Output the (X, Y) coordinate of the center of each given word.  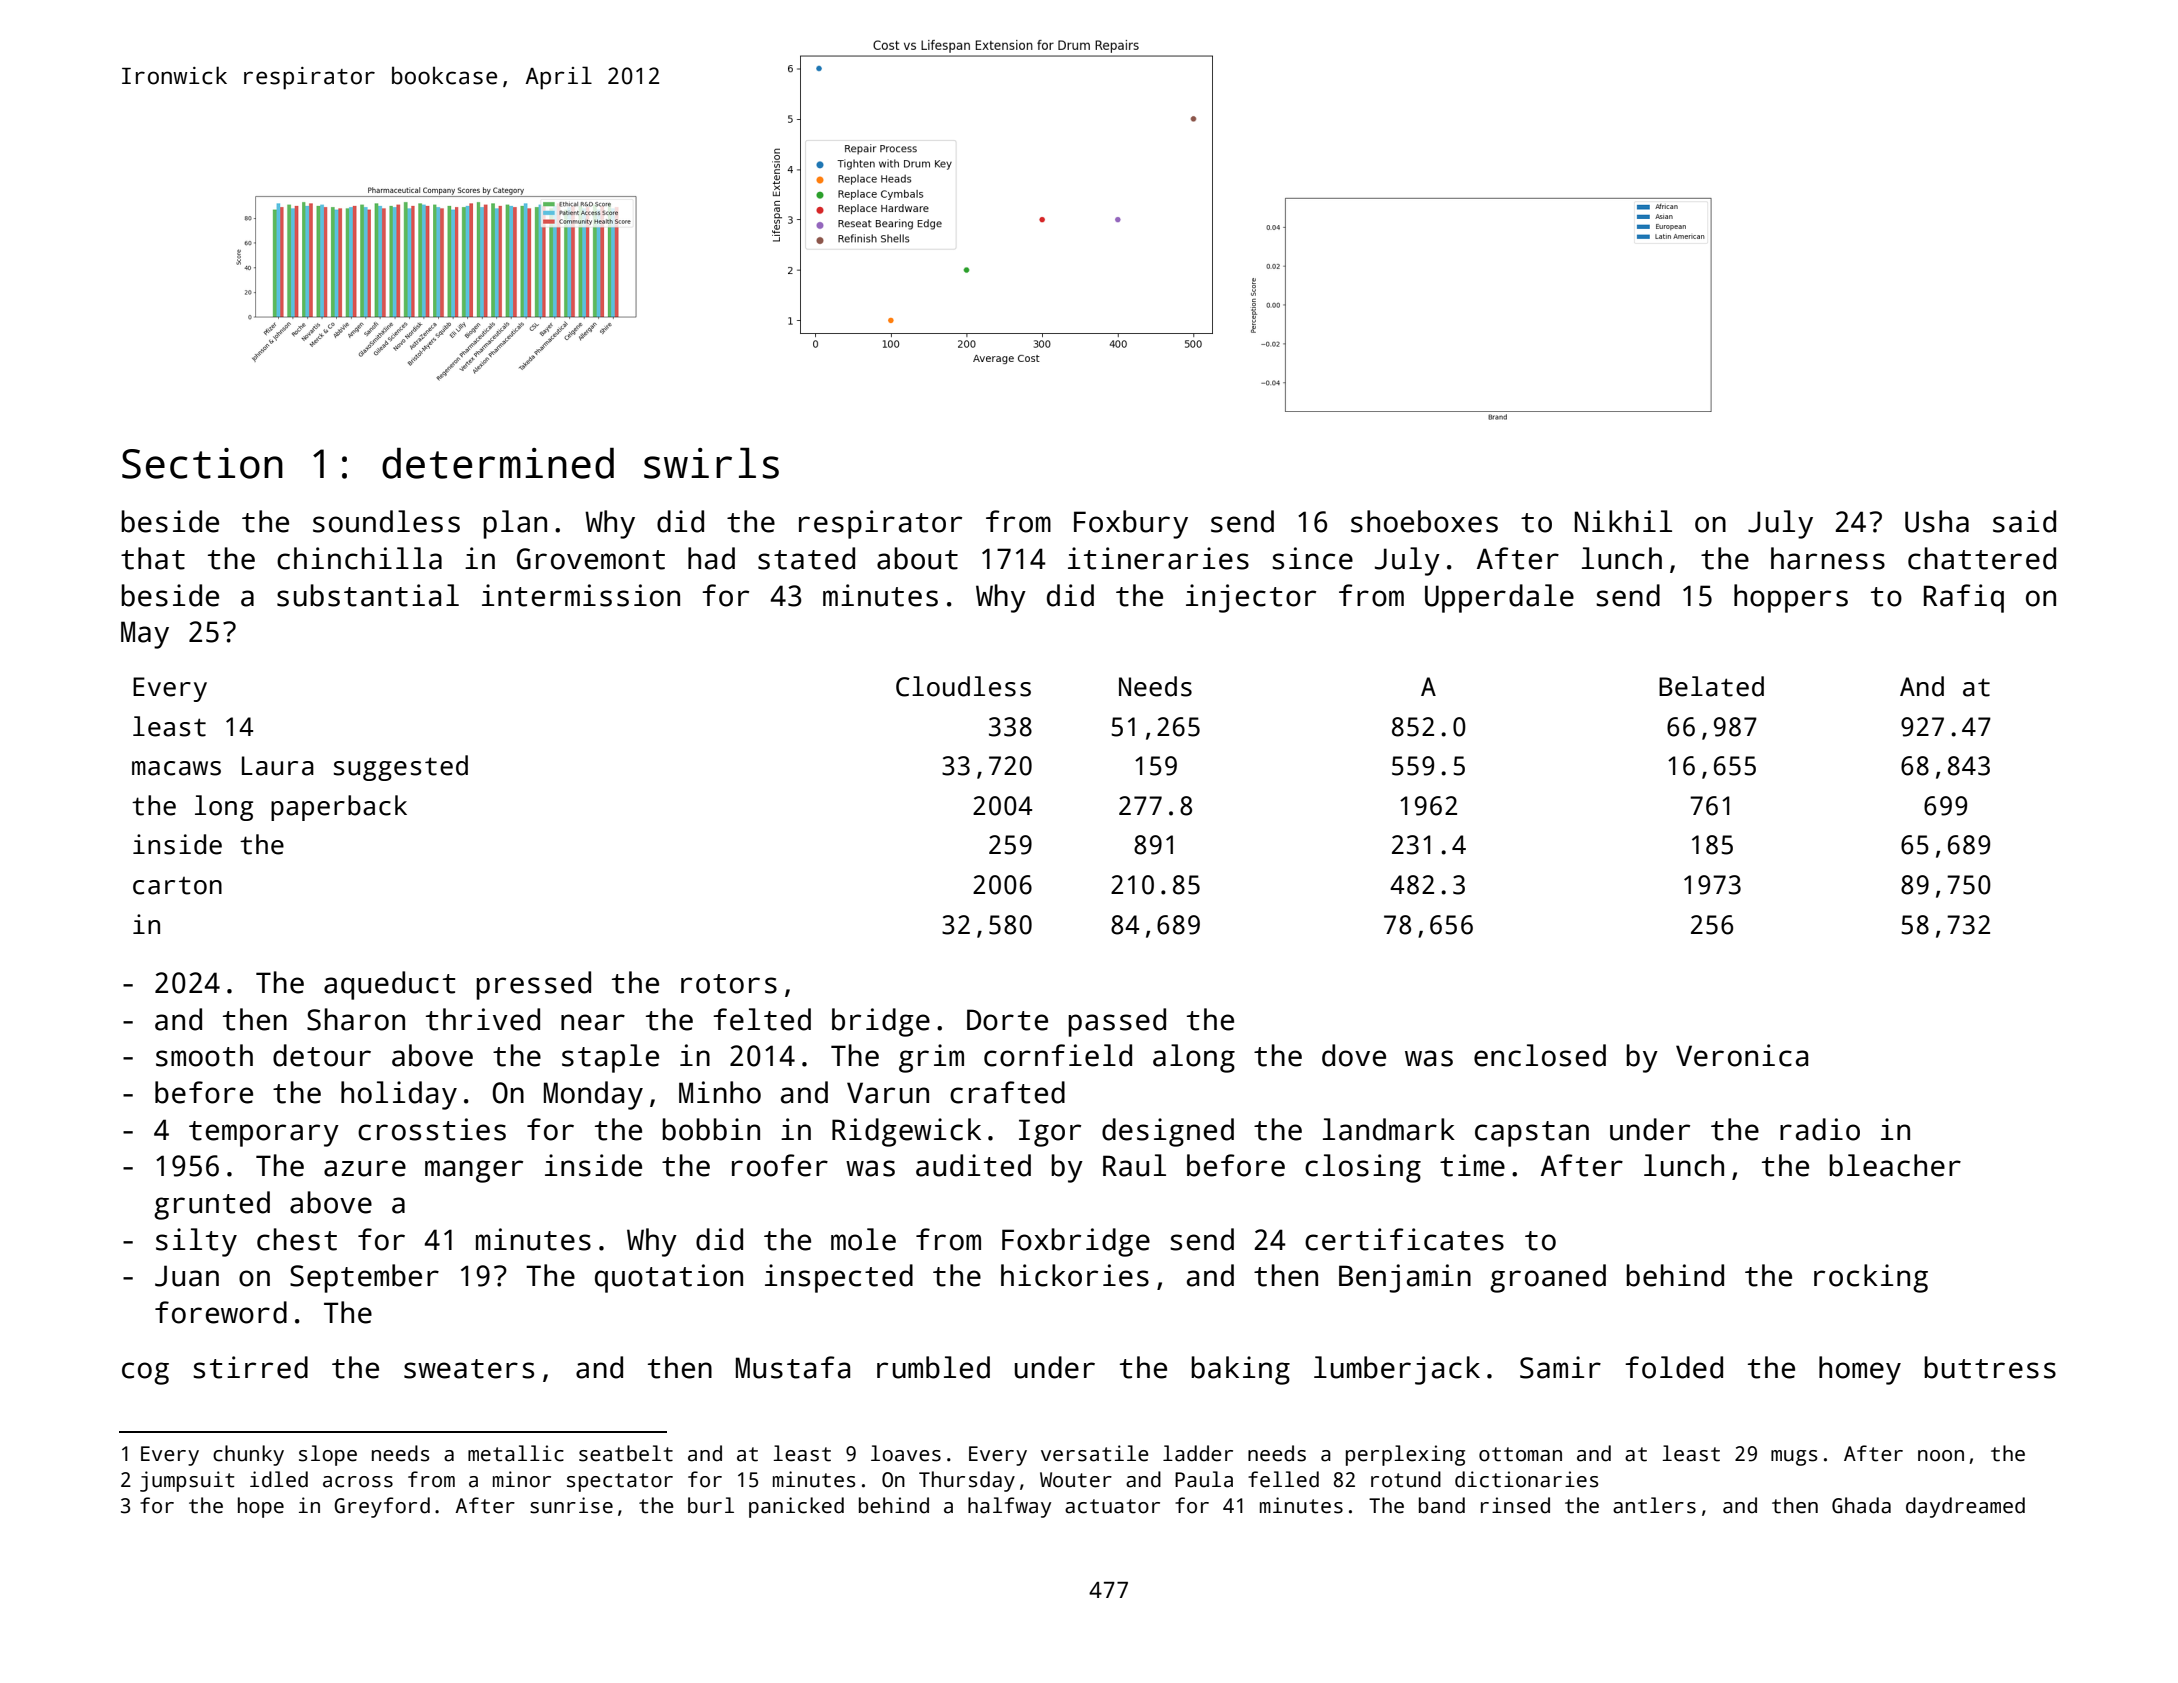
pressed (533, 985)
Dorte (1007, 1020)
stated (806, 558)
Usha (1937, 521)
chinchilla (359, 558)
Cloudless (963, 686)
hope (261, 1507)
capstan (1532, 1134)
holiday (399, 1095)
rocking (1871, 1278)
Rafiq (1964, 598)
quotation (669, 1278)
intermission (581, 595)
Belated (1711, 686)
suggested (401, 768)
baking (1240, 1370)
